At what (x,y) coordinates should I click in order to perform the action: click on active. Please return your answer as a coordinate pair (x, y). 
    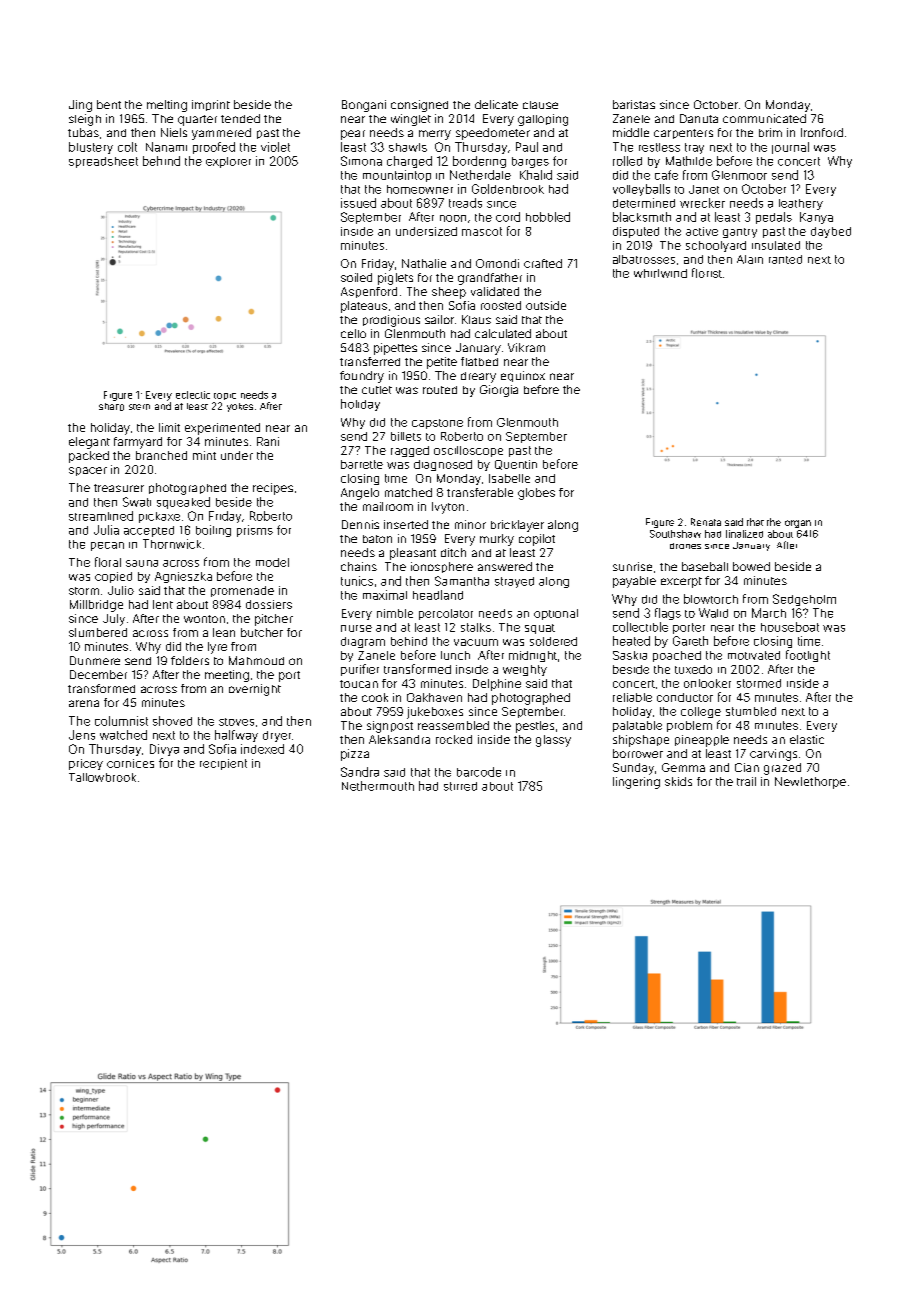
    Looking at the image, I should click on (702, 231).
